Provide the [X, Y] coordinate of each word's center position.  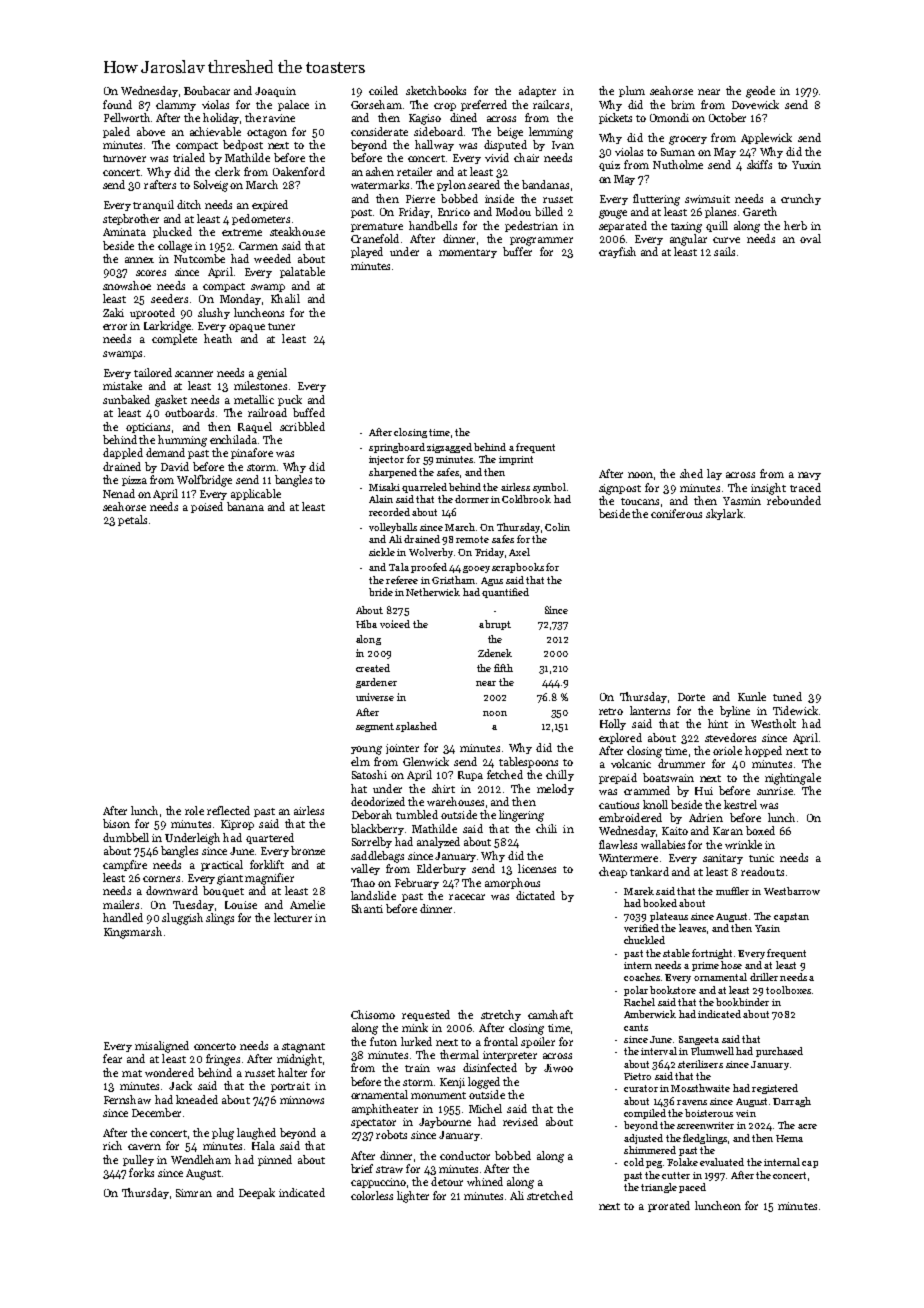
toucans [640, 501]
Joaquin [275, 92]
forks [141, 1172]
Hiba [366, 624]
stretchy [501, 1015]
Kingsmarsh [133, 933]
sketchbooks [436, 90]
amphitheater [385, 1109]
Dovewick [755, 104]
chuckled [644, 940]
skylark [724, 514]
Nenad [119, 493]
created [373, 668]
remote [472, 539]
